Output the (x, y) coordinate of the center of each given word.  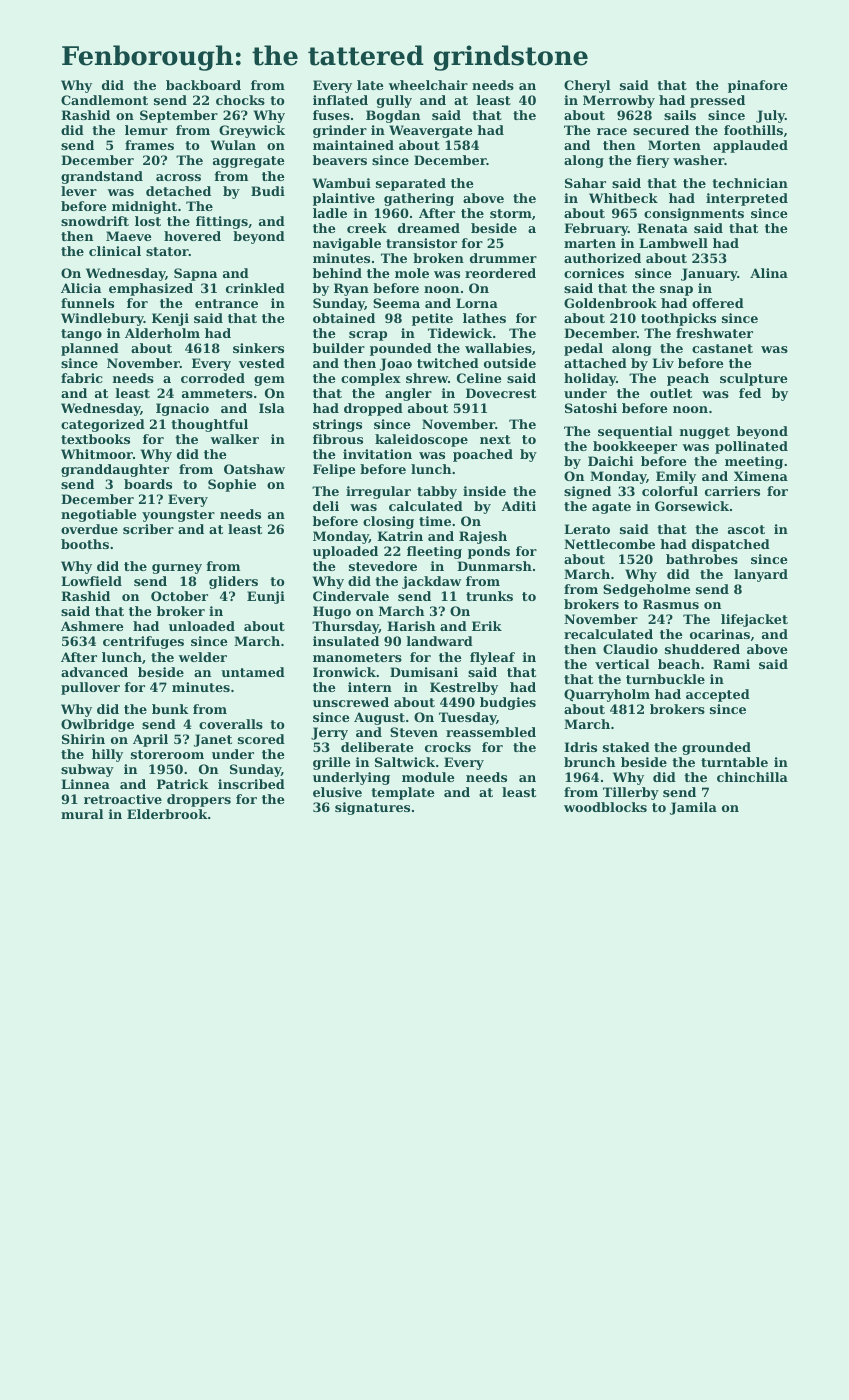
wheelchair (428, 85)
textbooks (95, 439)
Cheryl (587, 86)
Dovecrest (501, 393)
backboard (203, 85)
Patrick (183, 784)
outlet (671, 393)
